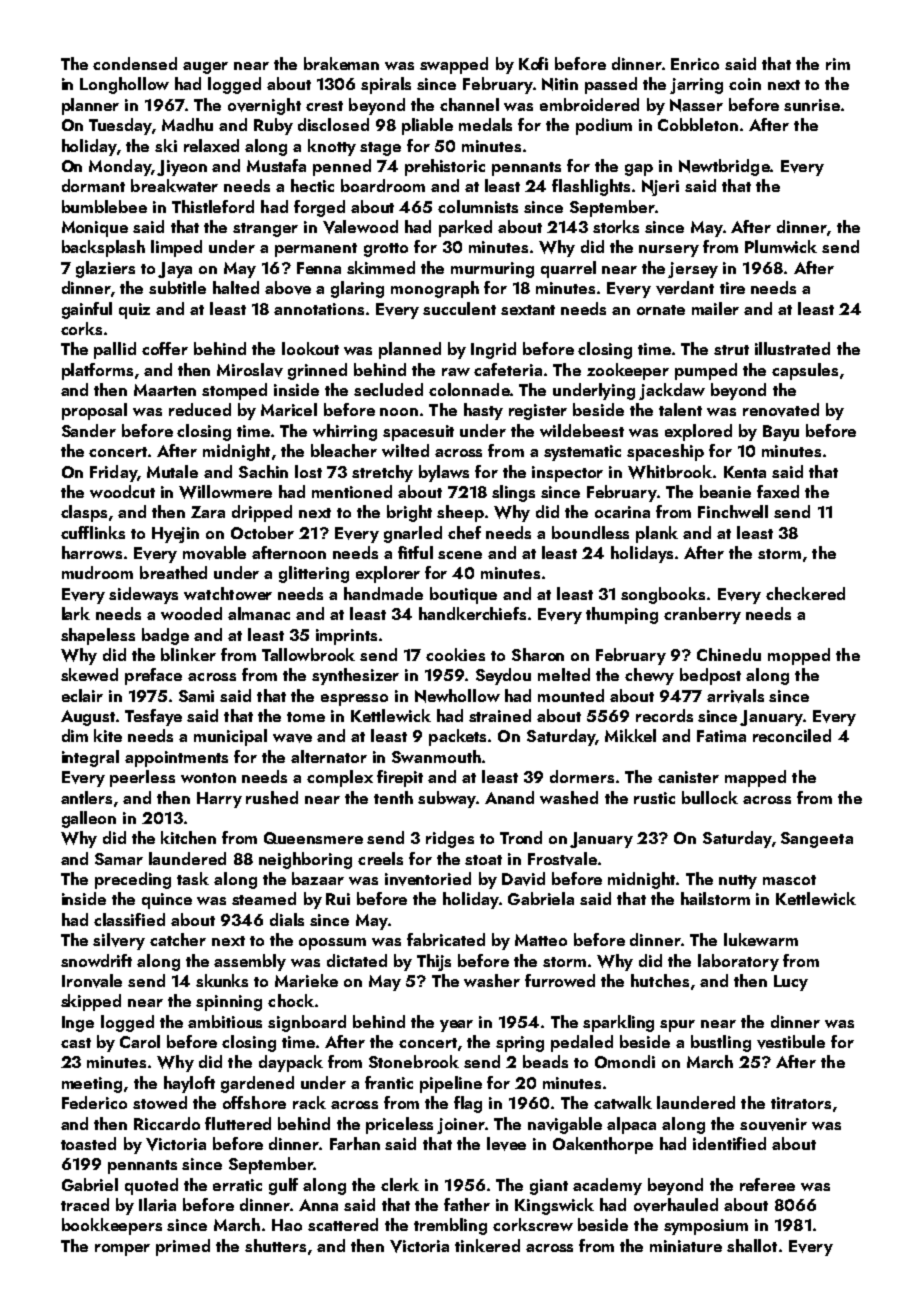 This document has height=1308, width=924. Describe the element at coordinates (560, 84) in the document. I see `Nitin` at that location.
